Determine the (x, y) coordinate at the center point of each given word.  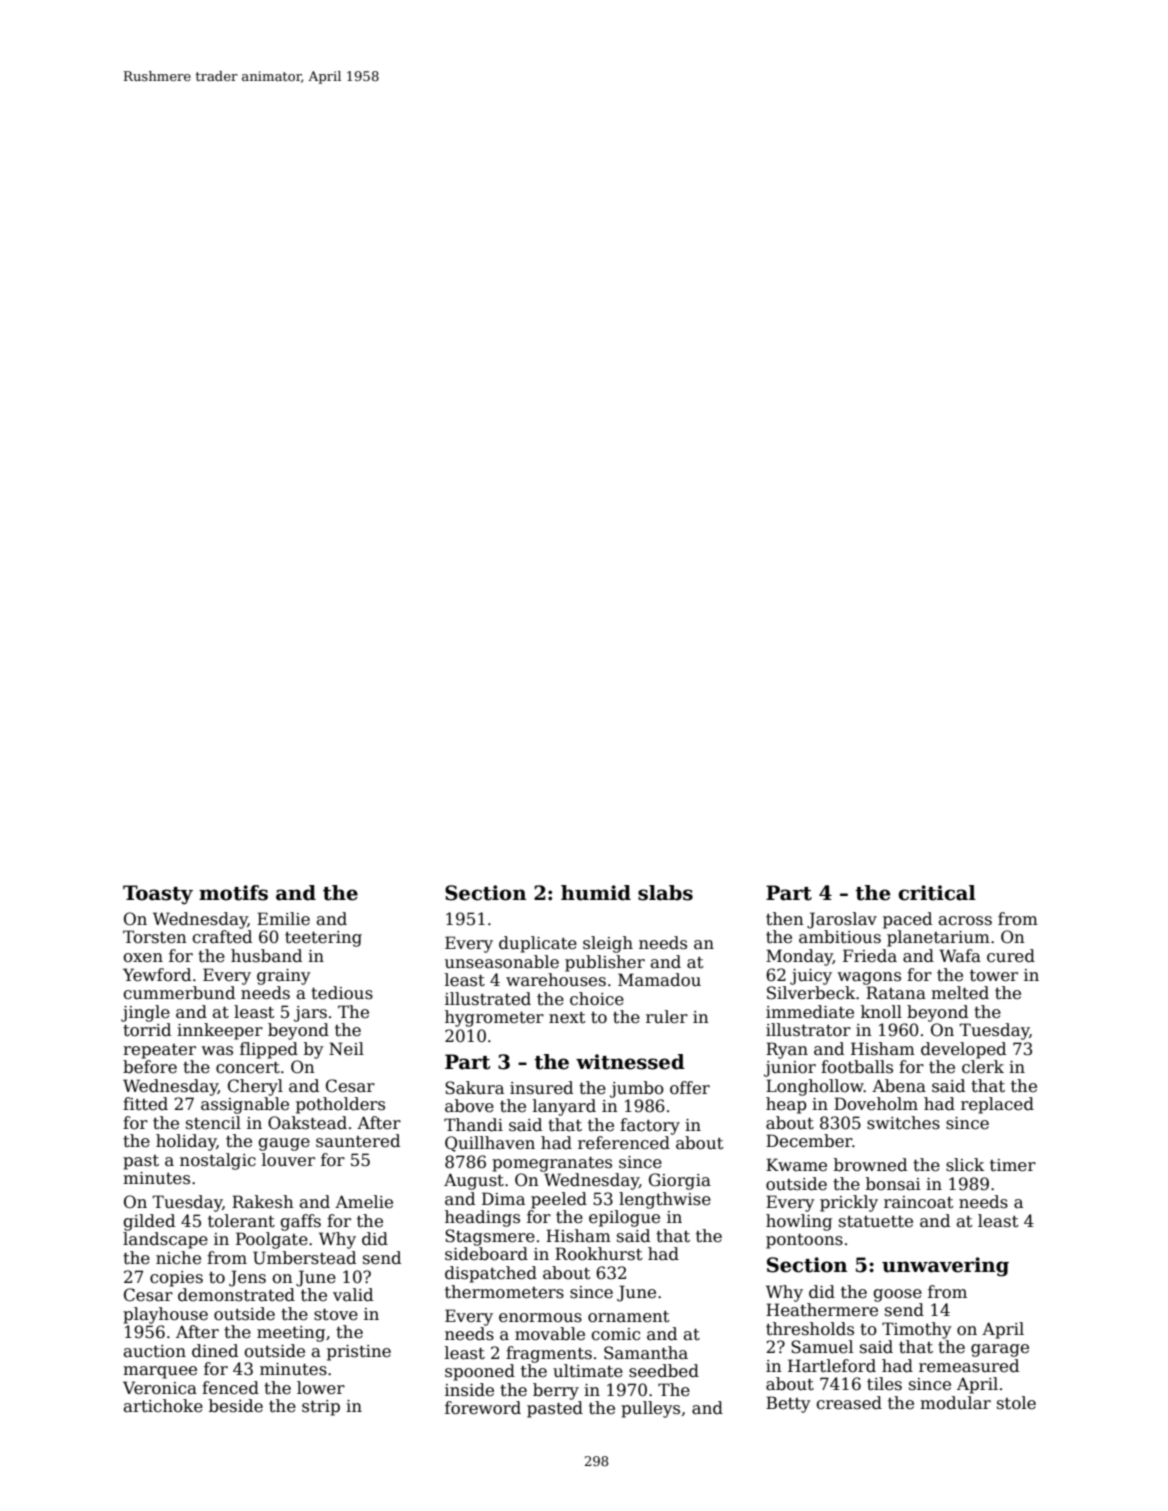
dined (215, 1351)
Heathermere (822, 1310)
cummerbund (179, 993)
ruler (667, 1017)
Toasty (158, 895)
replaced (997, 1105)
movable (550, 1334)
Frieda (870, 956)
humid (596, 893)
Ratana (896, 993)
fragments (549, 1354)
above (469, 1106)
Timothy (917, 1330)
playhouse (165, 1315)
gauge (284, 1144)
